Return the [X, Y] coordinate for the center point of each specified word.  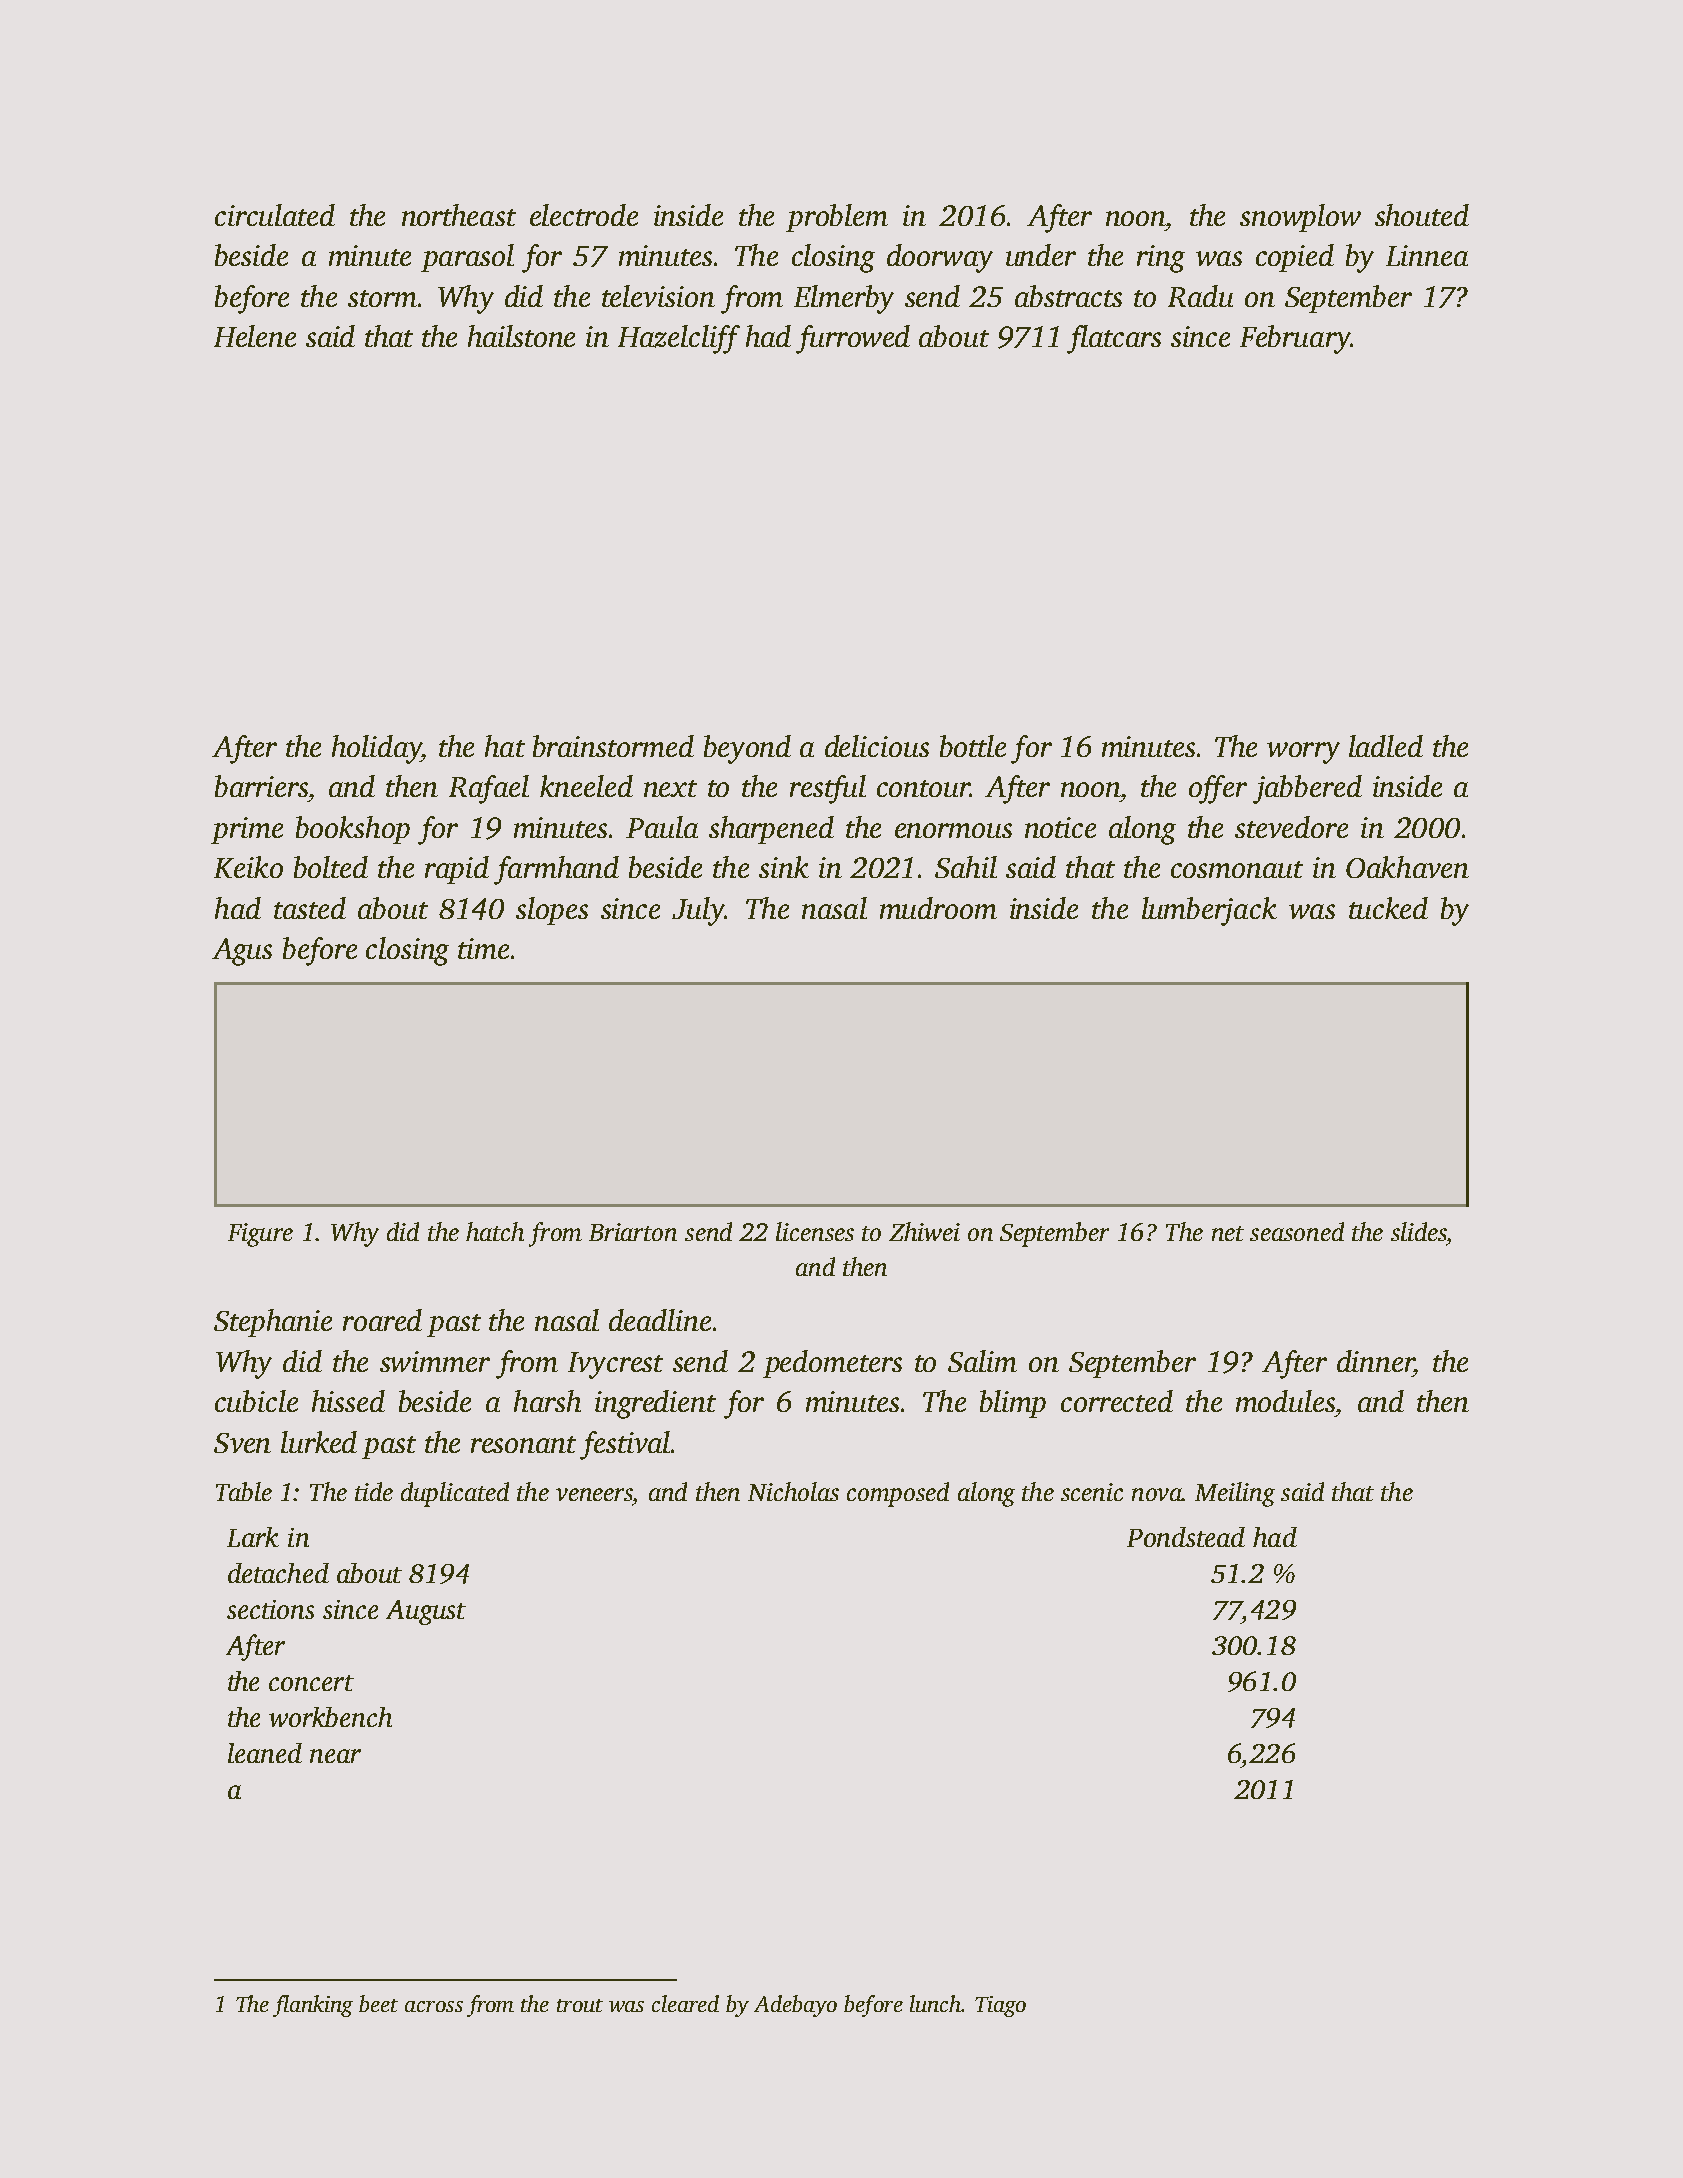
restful [828, 789]
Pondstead [1186, 1537]
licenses [815, 1231]
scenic [1092, 1492]
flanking [313, 2006]
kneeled [586, 786]
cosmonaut [1237, 869]
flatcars [1114, 339]
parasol [467, 258]
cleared [685, 2003]
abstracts [1068, 296]
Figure [260, 1235]
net [1228, 1233]
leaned [265, 1753]
